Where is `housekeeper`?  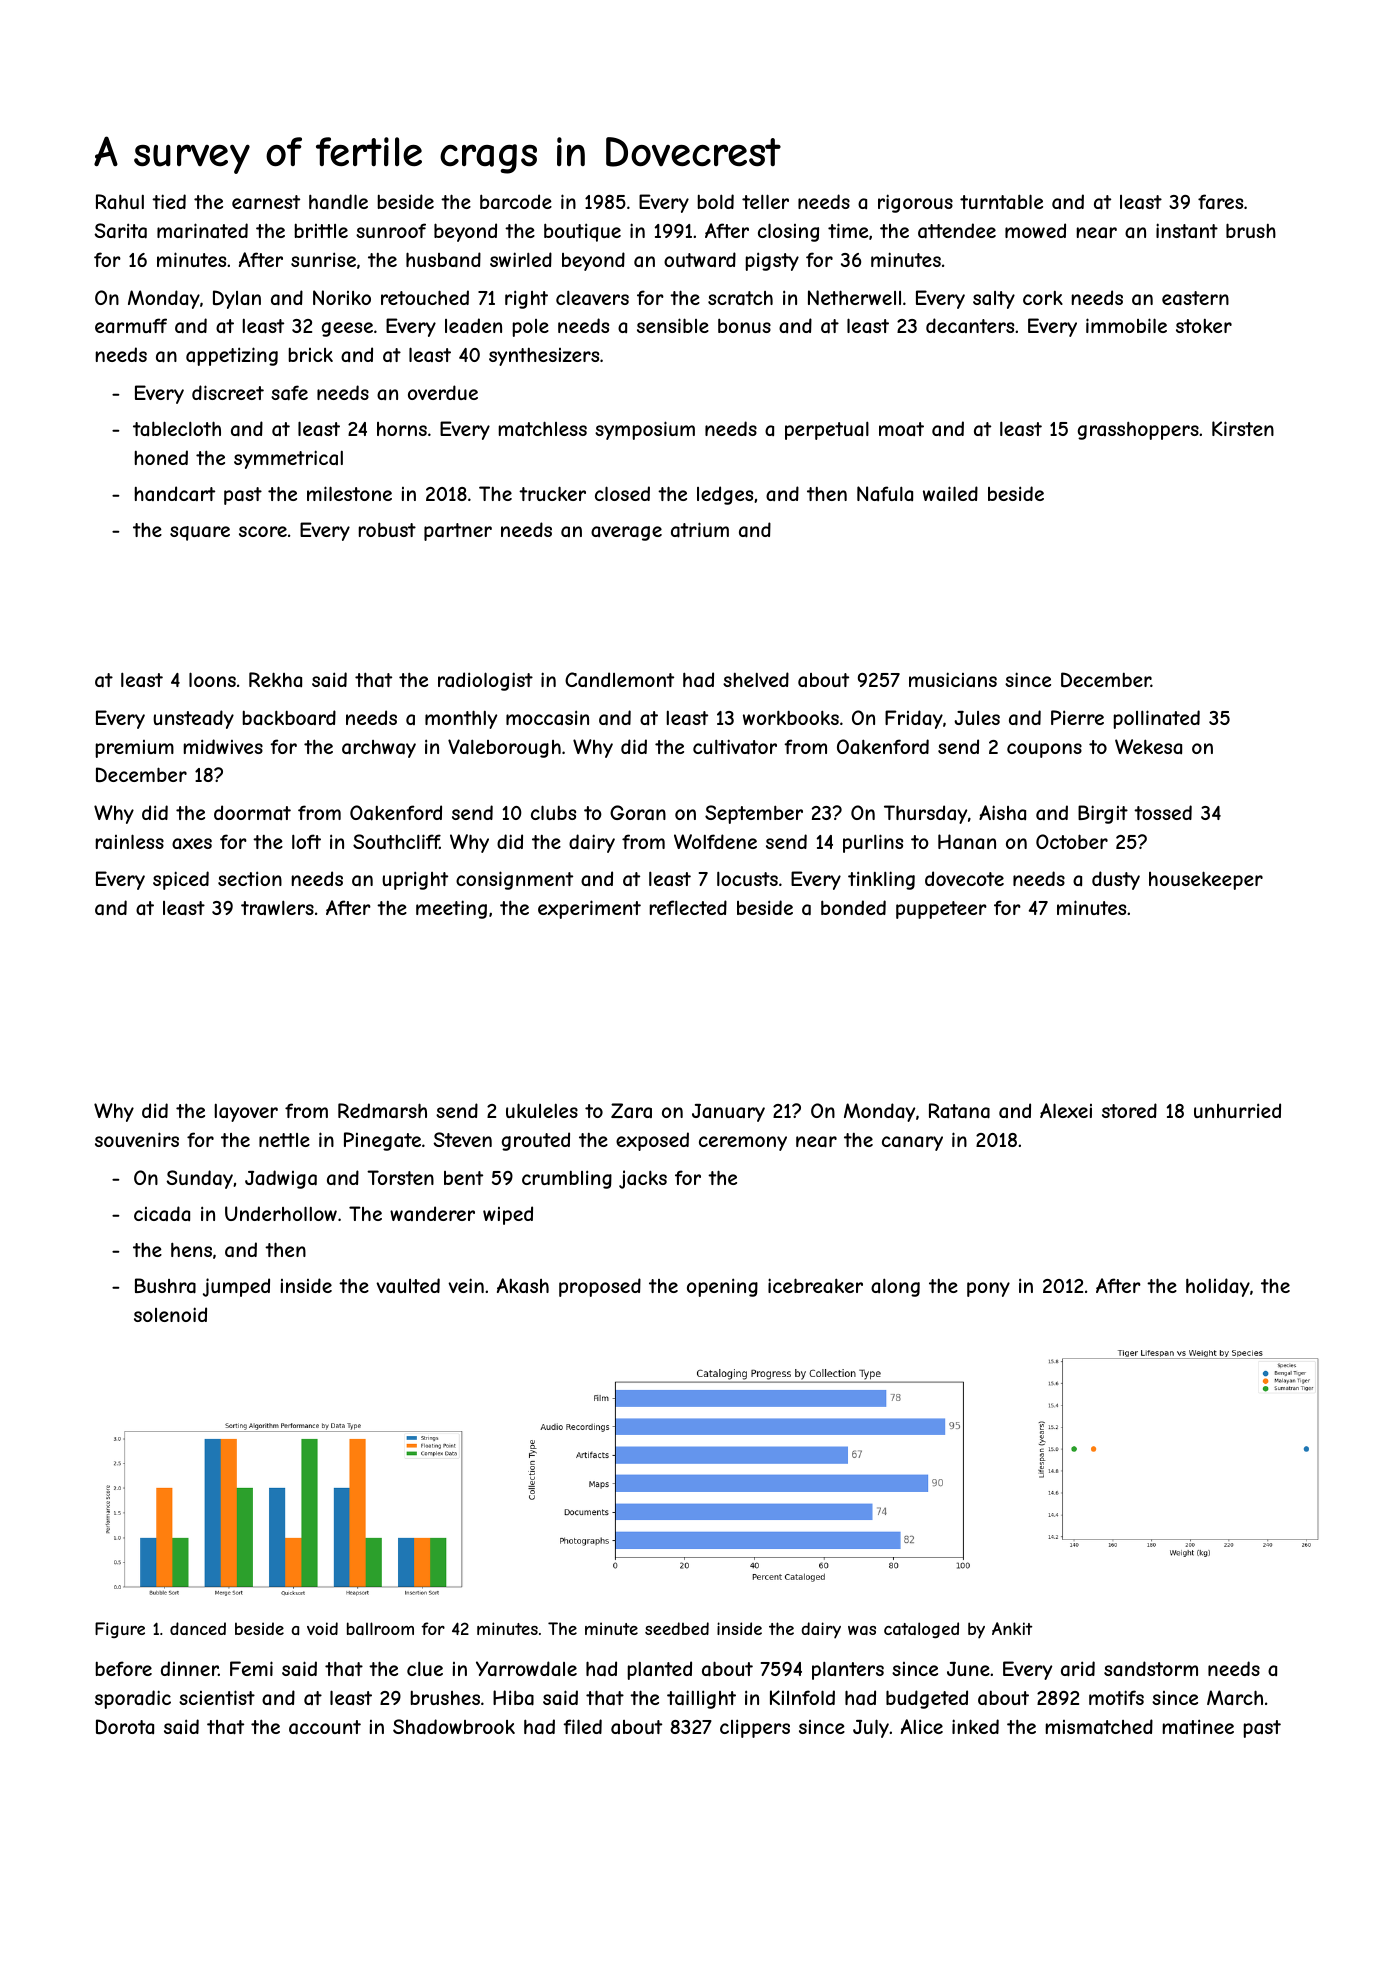 housekeeper is located at coordinates (1206, 880).
